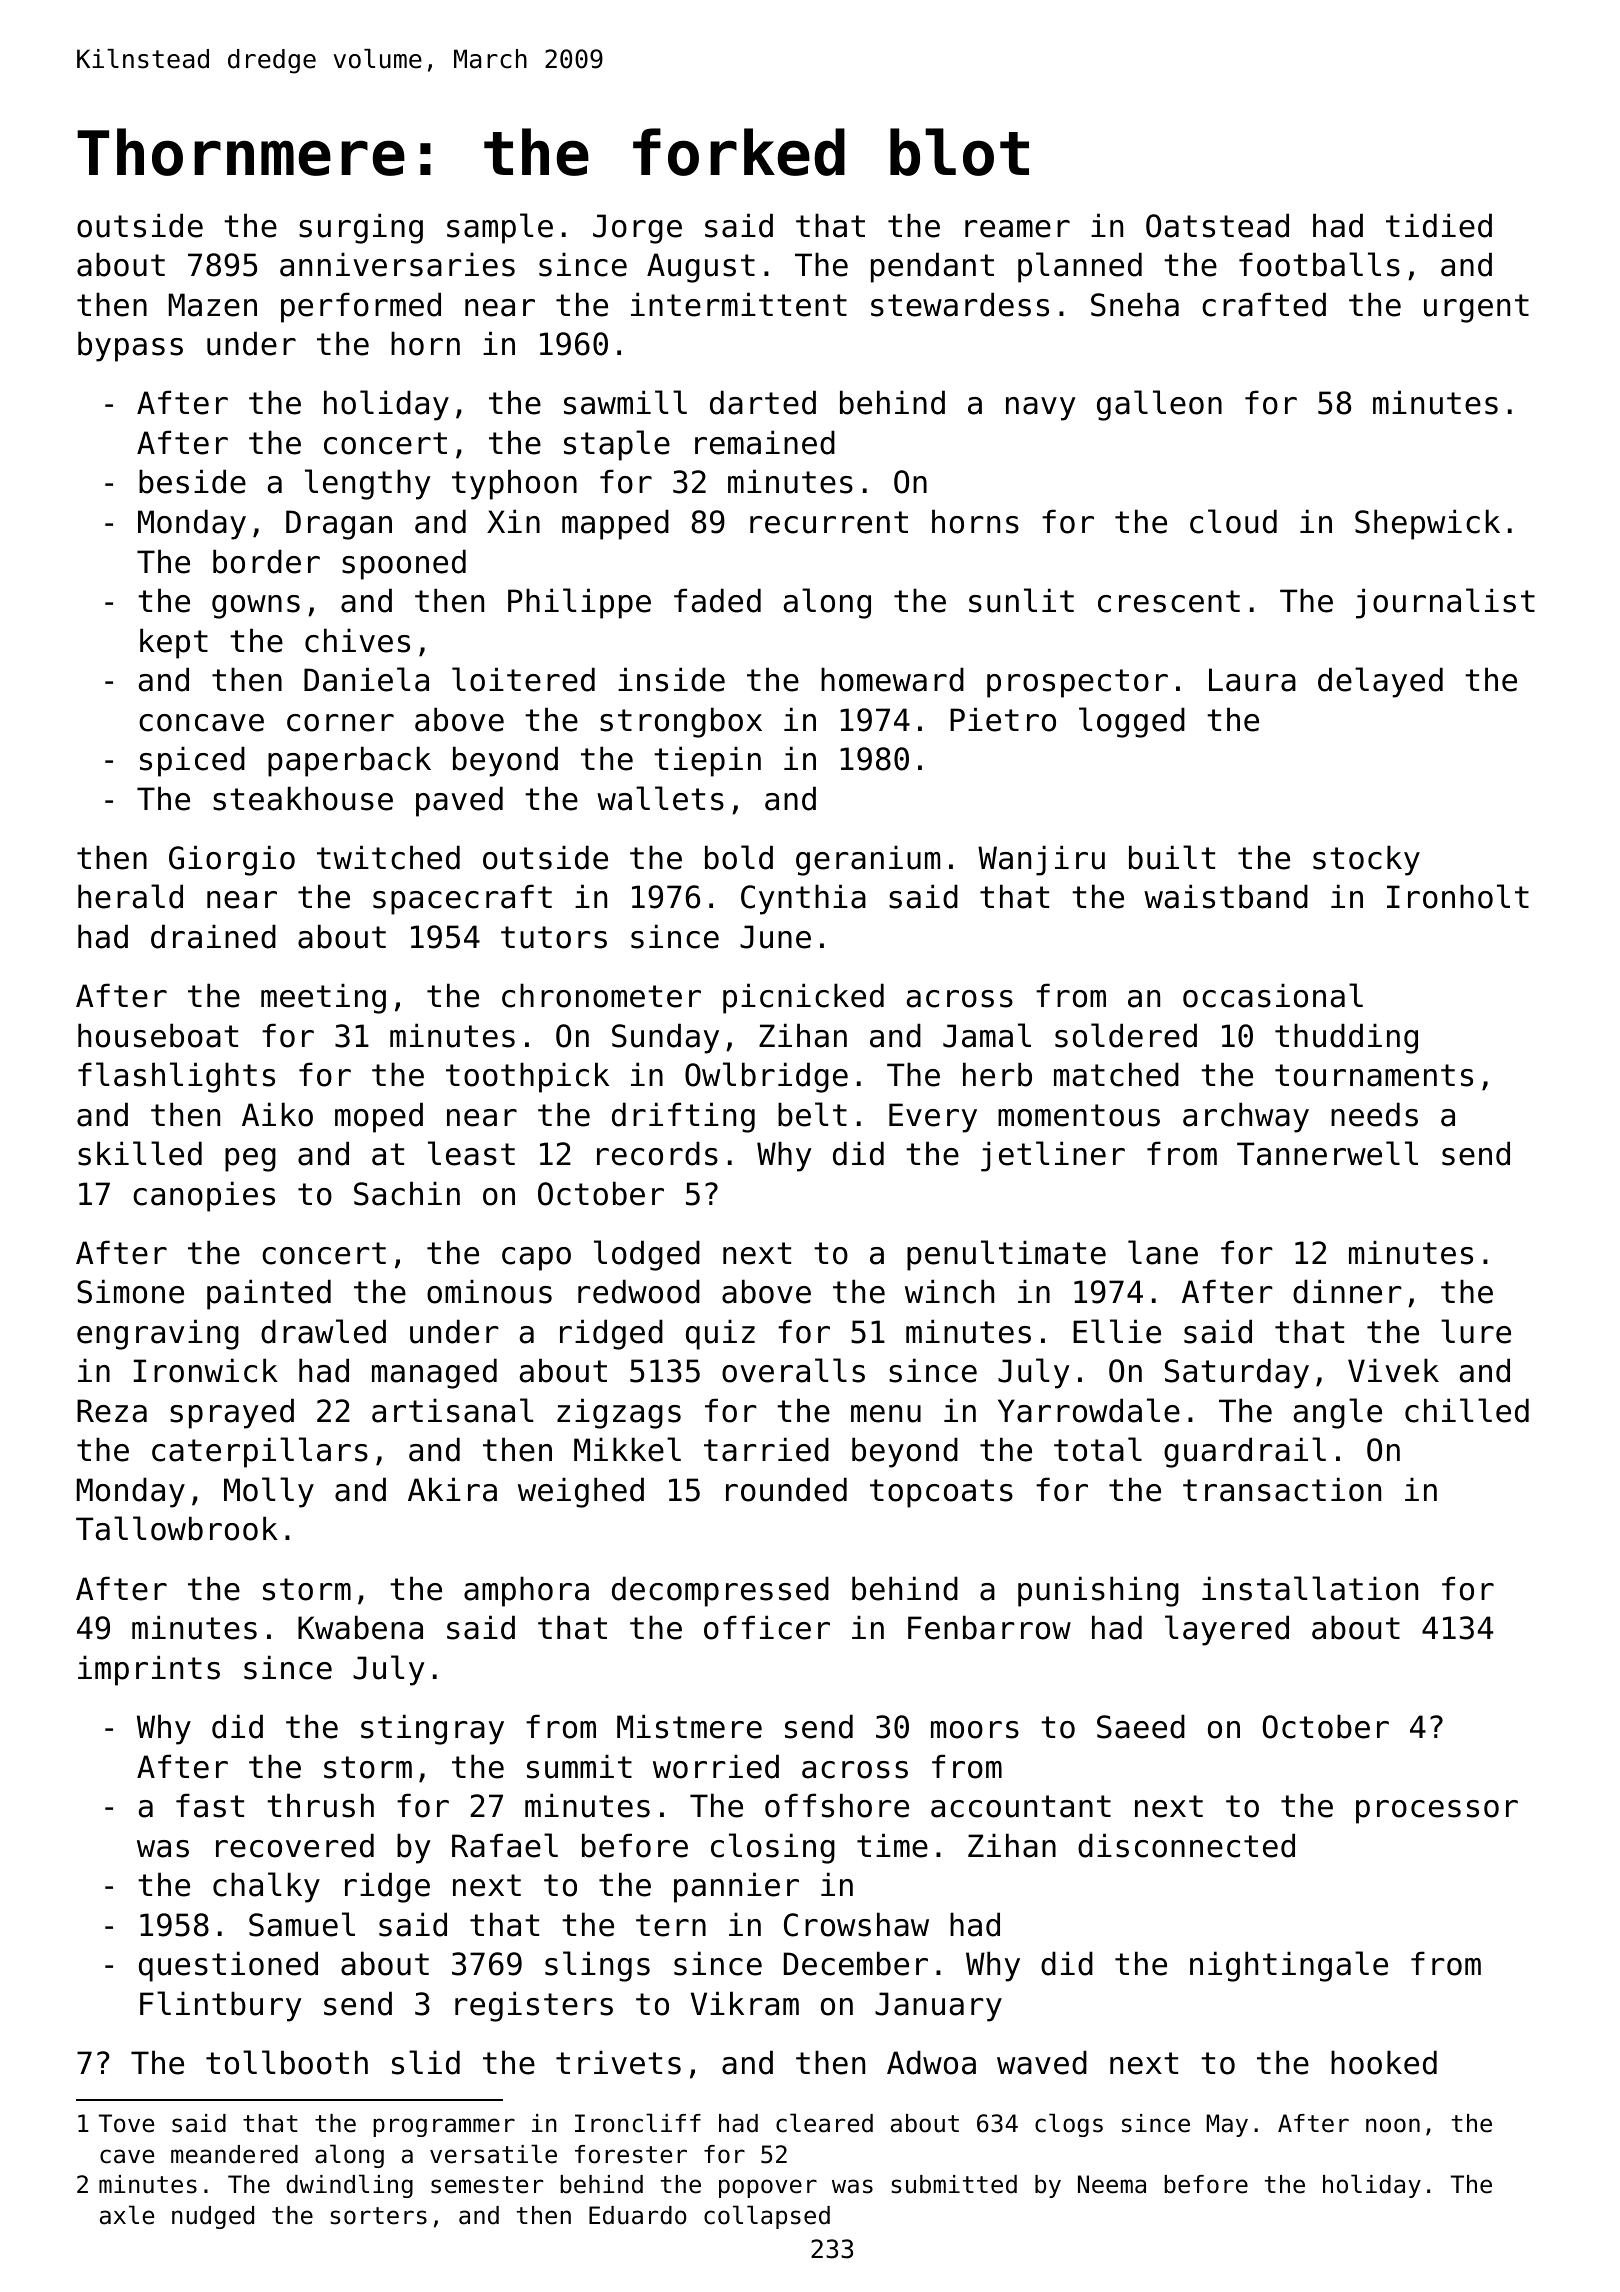  What do you see at coordinates (536, 1259) in the screenshot?
I see `capo` at bounding box center [536, 1259].
